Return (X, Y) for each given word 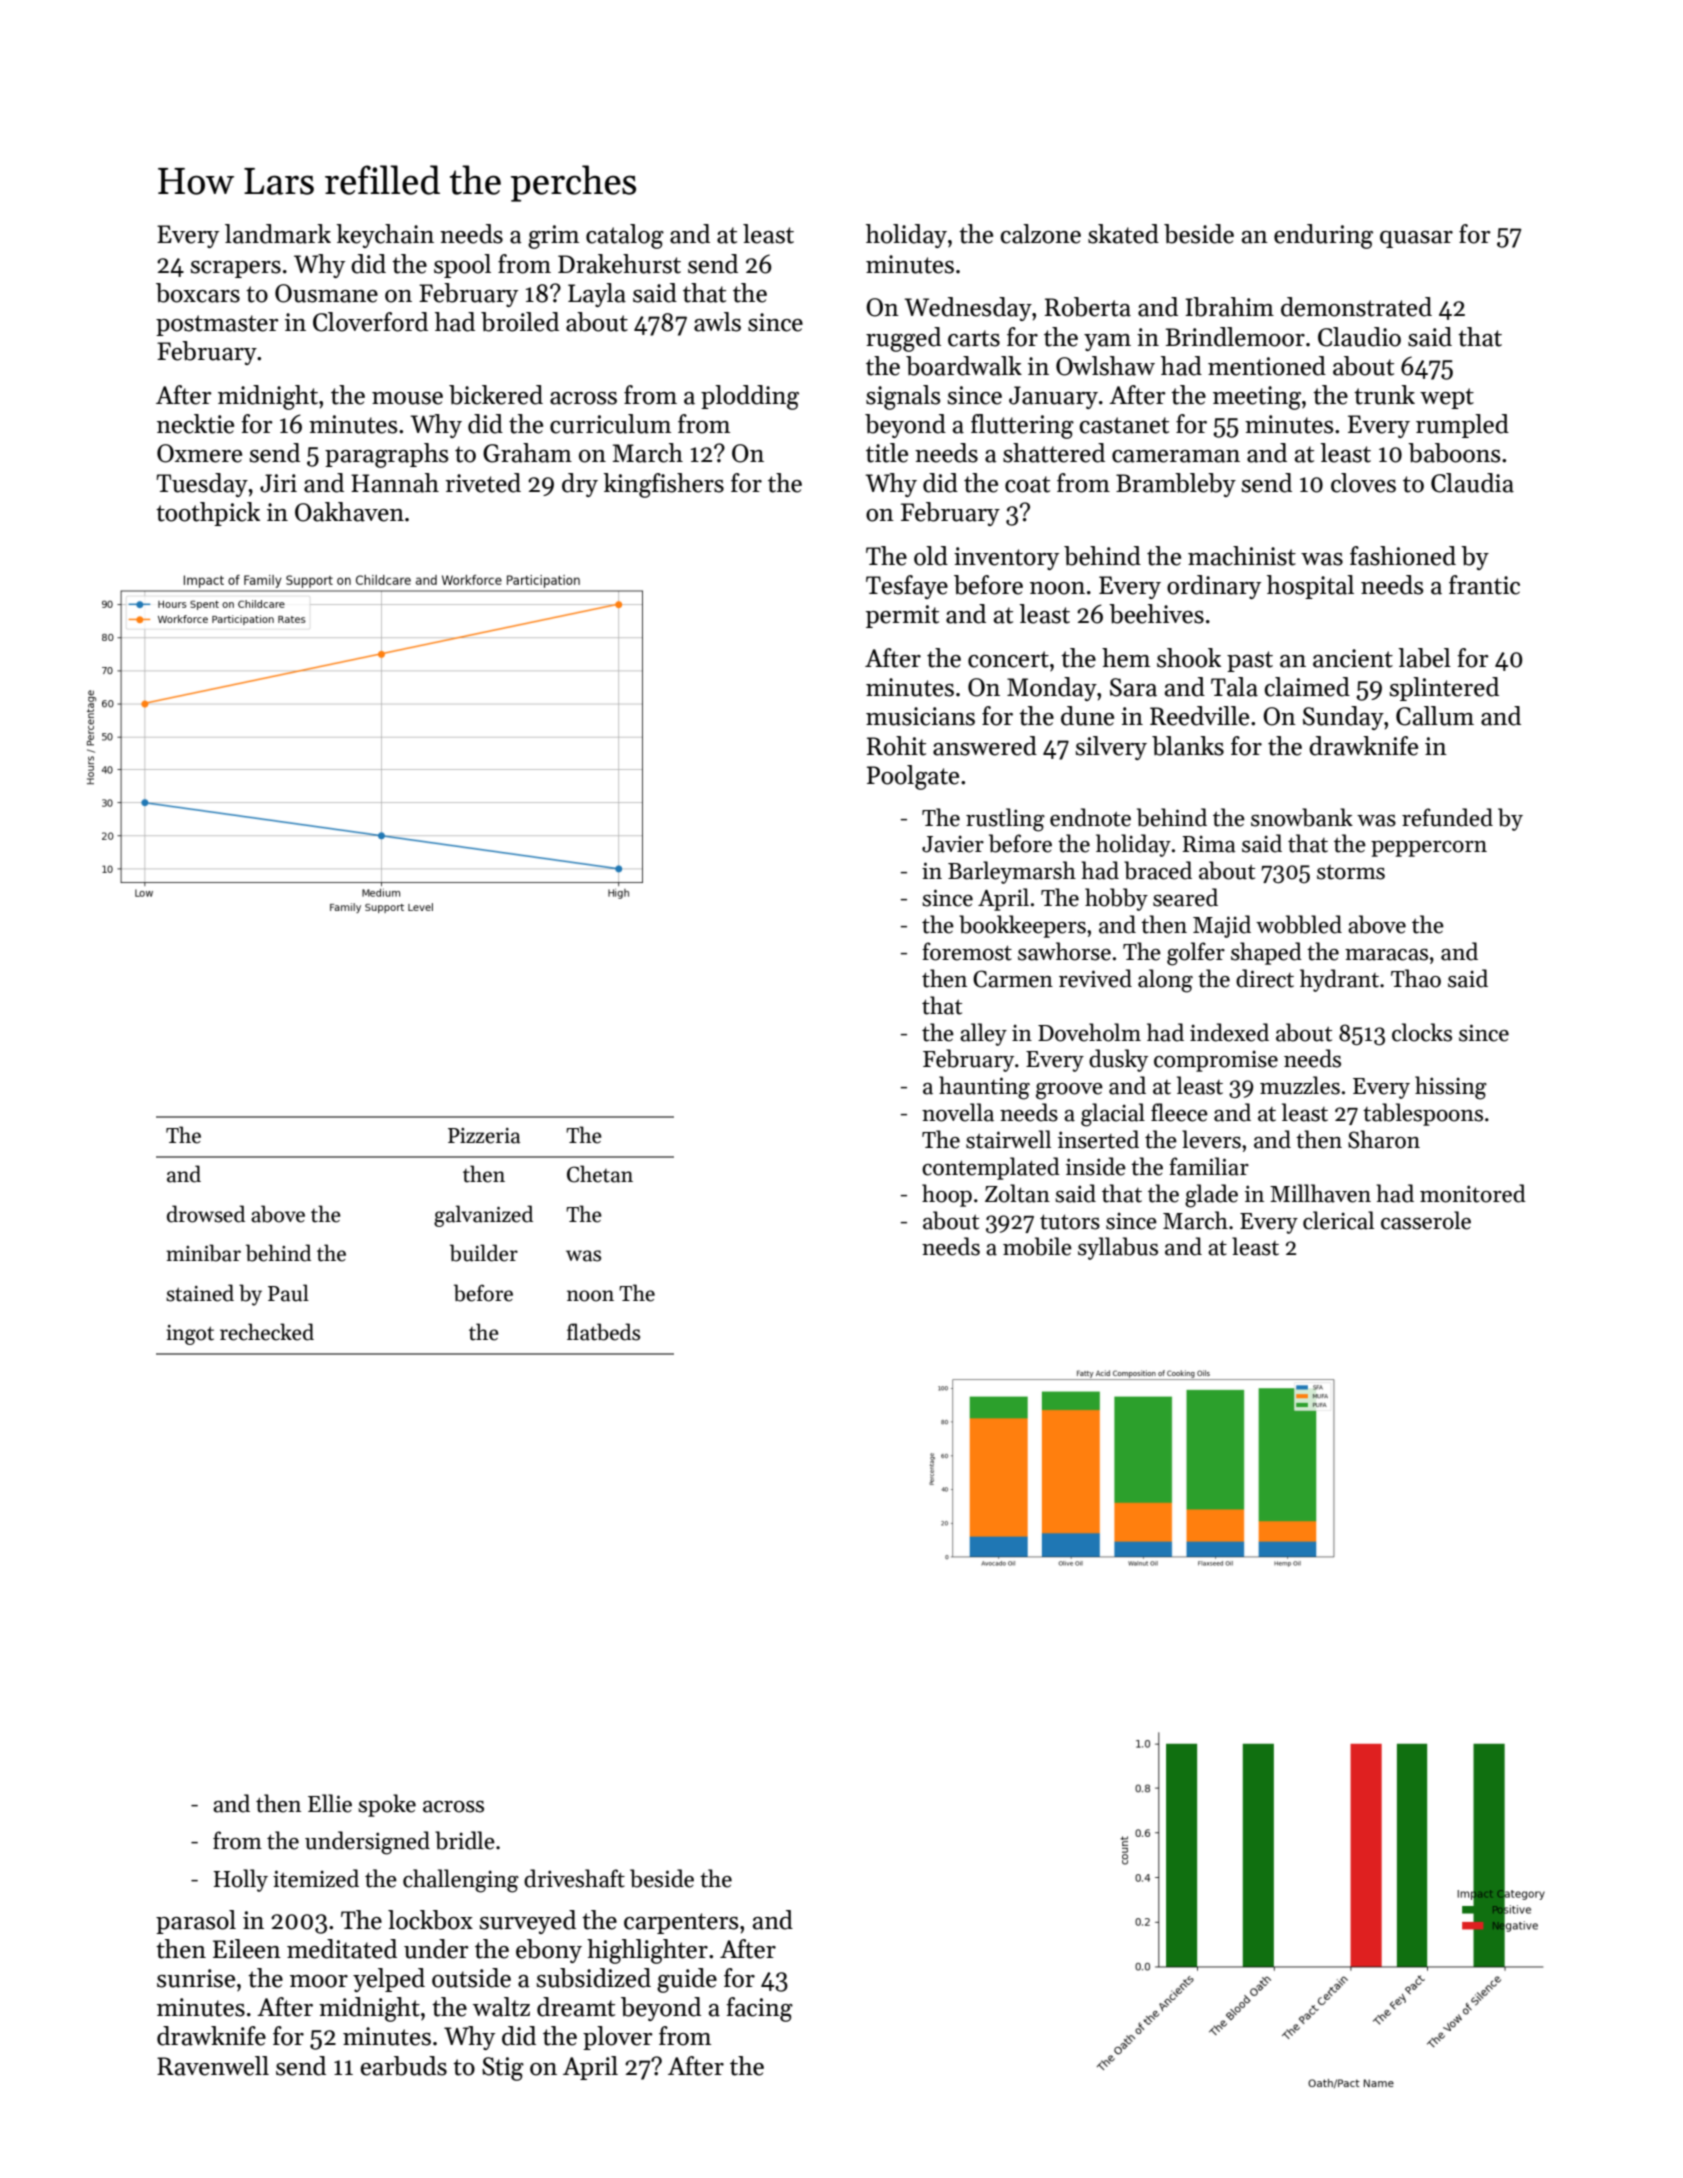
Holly (240, 1880)
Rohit (896, 746)
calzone (1040, 234)
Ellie (330, 1803)
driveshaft (574, 1878)
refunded (1447, 817)
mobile (1037, 1246)
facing (759, 2009)
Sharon (1384, 1139)
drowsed (206, 1214)
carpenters (681, 1923)
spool (462, 266)
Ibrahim (1229, 307)
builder (484, 1253)
